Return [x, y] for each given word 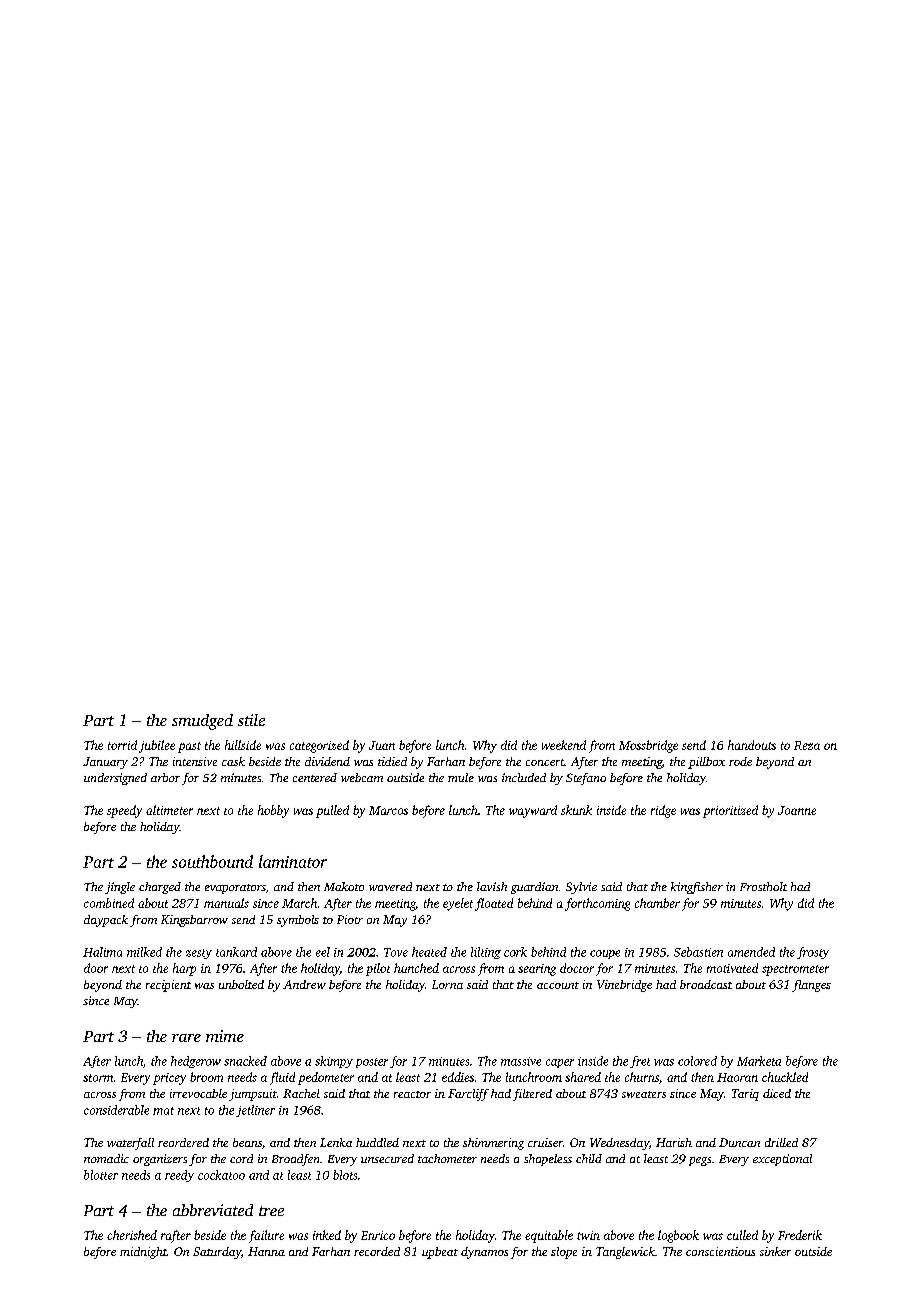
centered [315, 777]
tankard [236, 952]
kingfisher [697, 888]
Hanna [266, 1251]
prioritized [730, 811]
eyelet [458, 904]
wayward [533, 811]
